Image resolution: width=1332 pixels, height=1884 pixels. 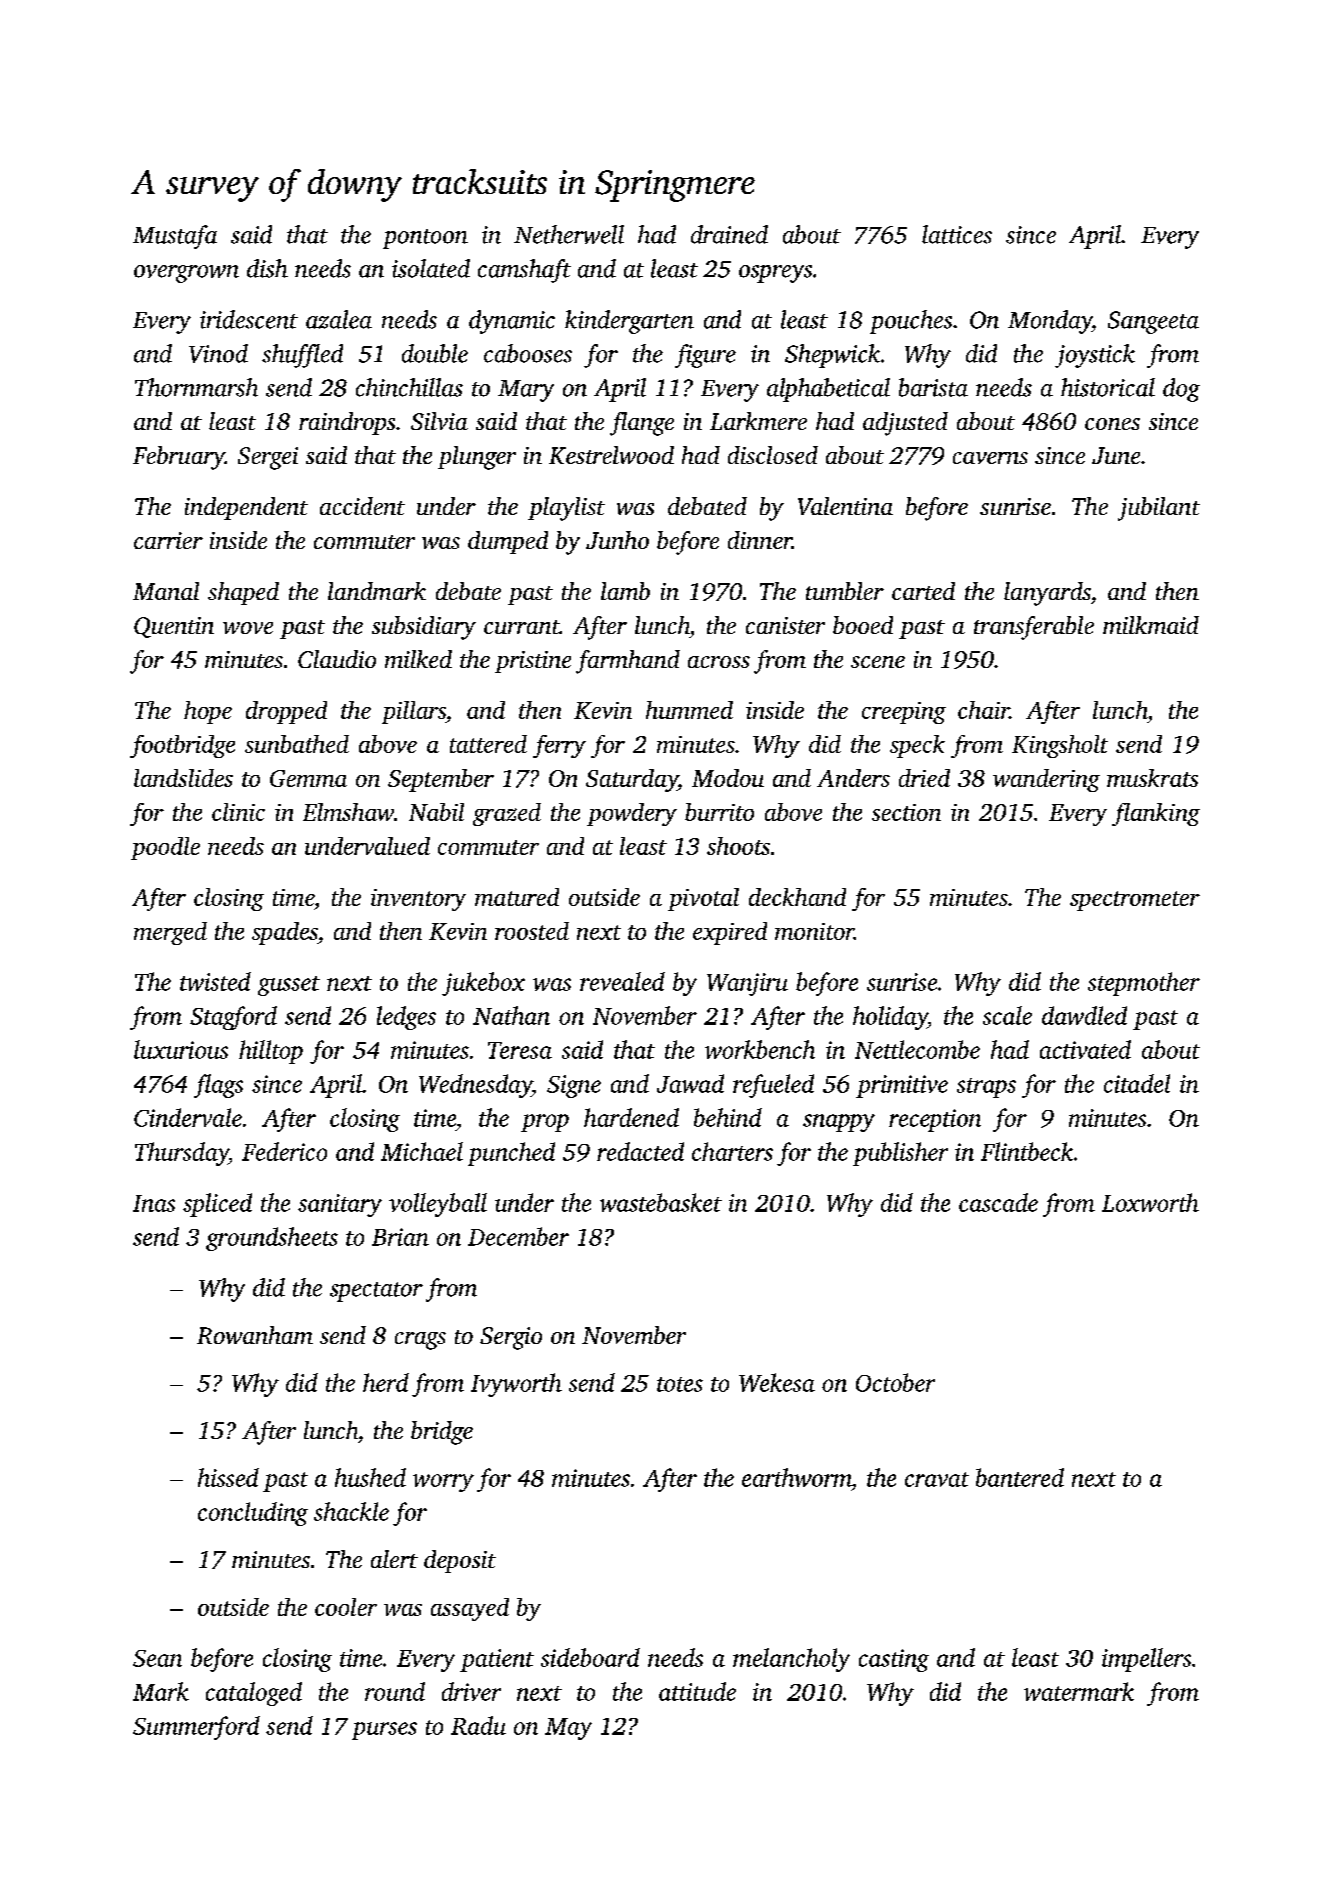 I want to click on Loxworth, so click(x=1150, y=1202).
